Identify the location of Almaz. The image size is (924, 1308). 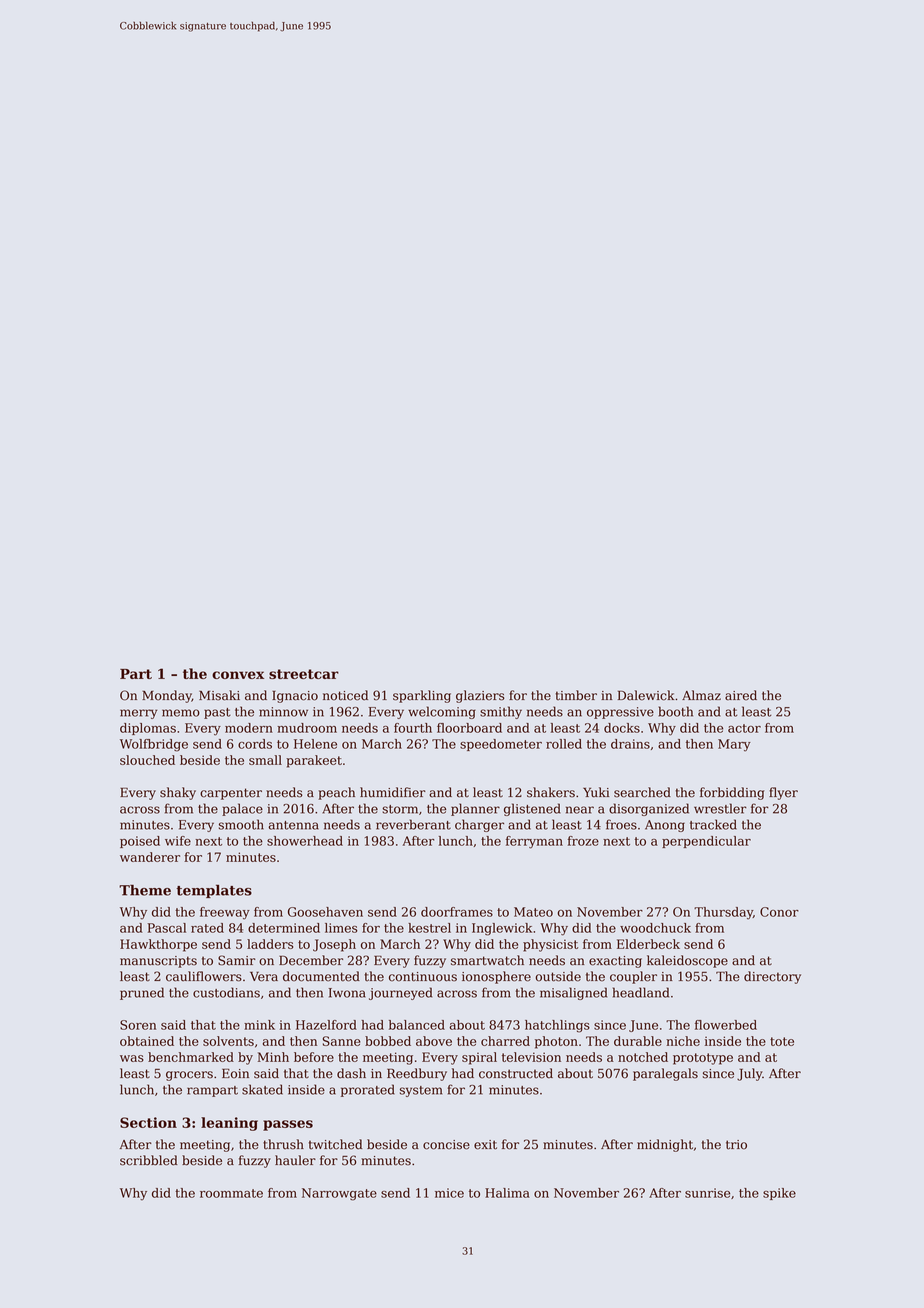
(701, 695).
